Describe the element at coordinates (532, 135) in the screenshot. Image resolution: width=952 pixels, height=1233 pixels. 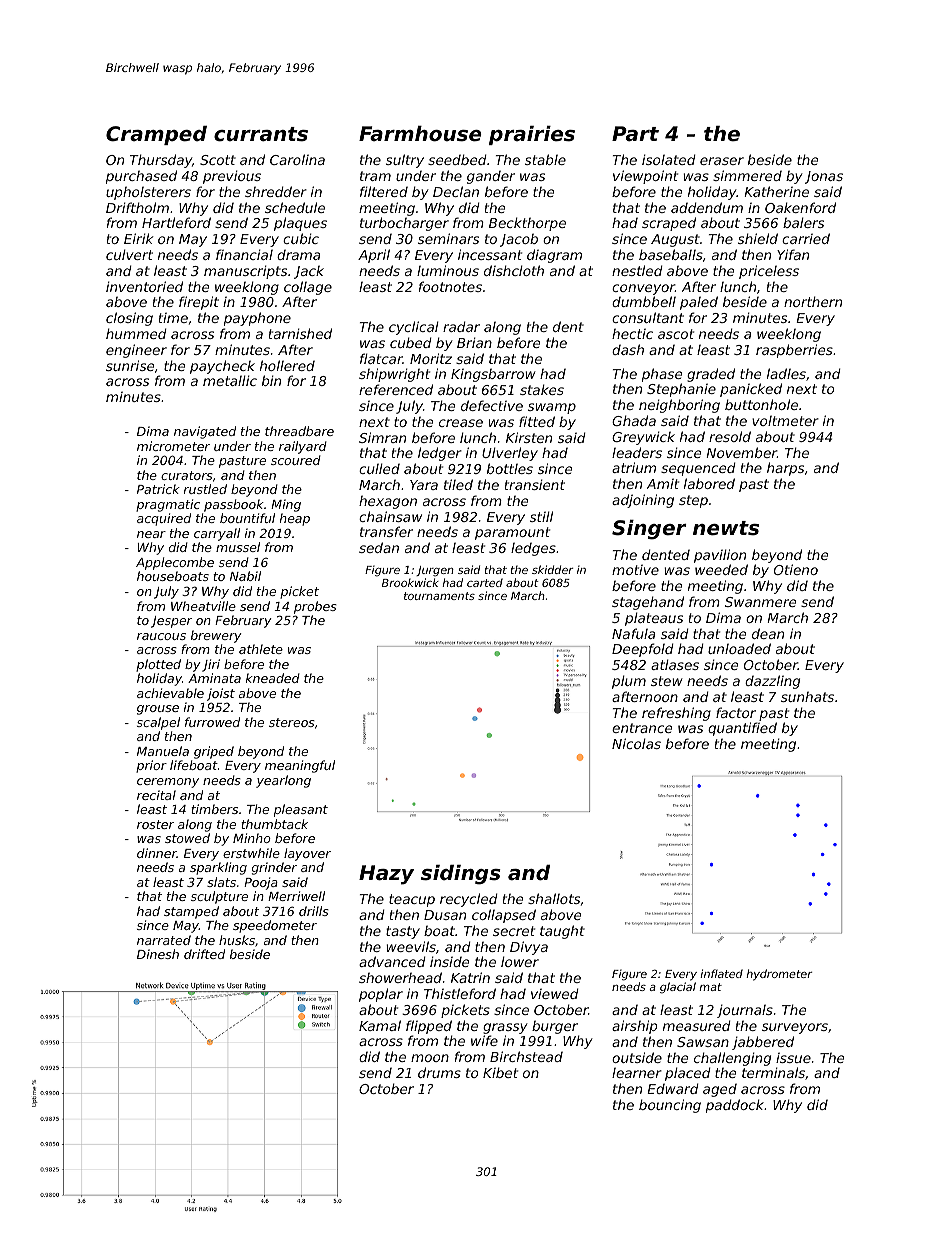
I see `prairies` at that location.
